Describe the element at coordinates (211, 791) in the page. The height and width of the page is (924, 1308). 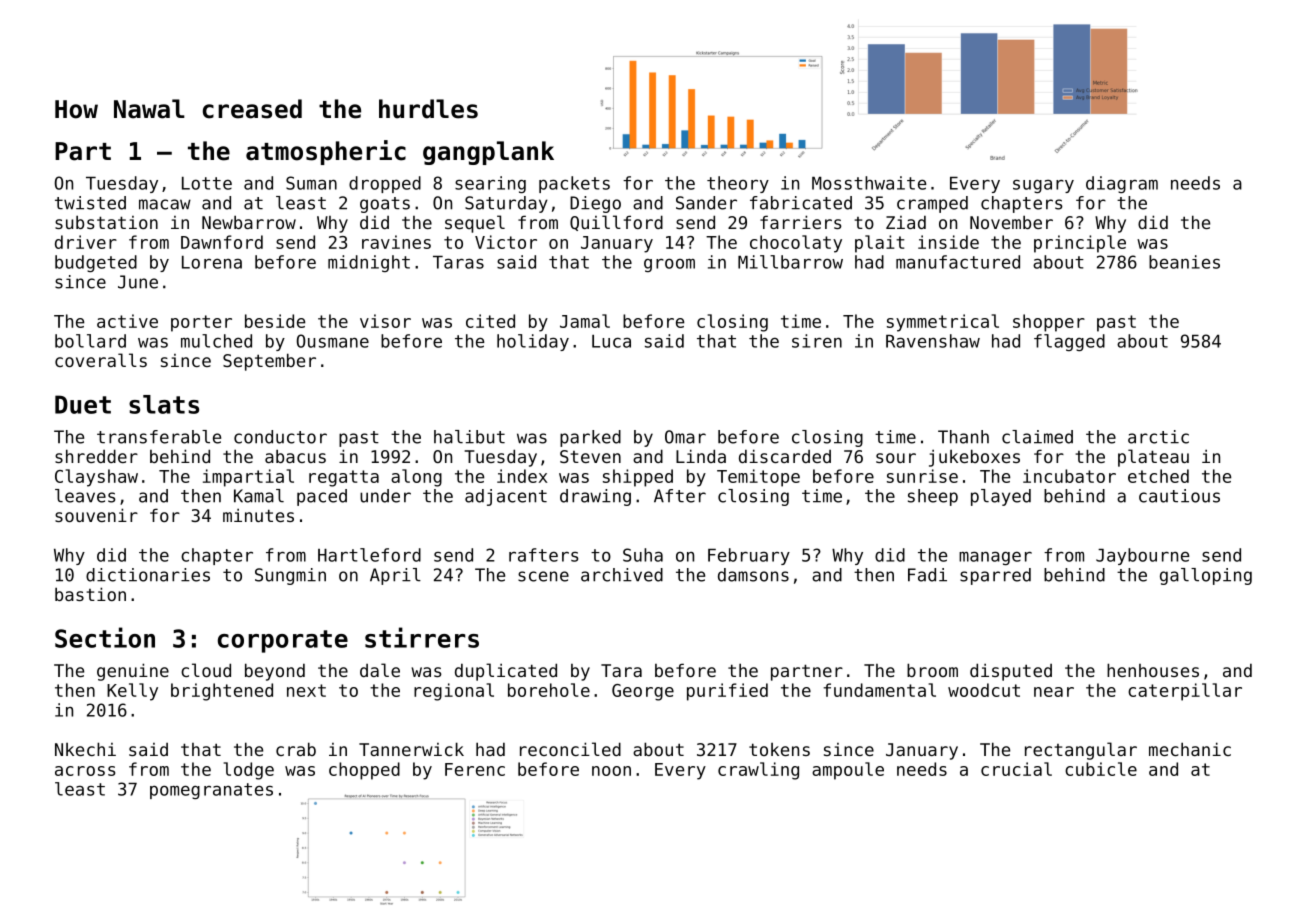
I see `pomegranates` at that location.
